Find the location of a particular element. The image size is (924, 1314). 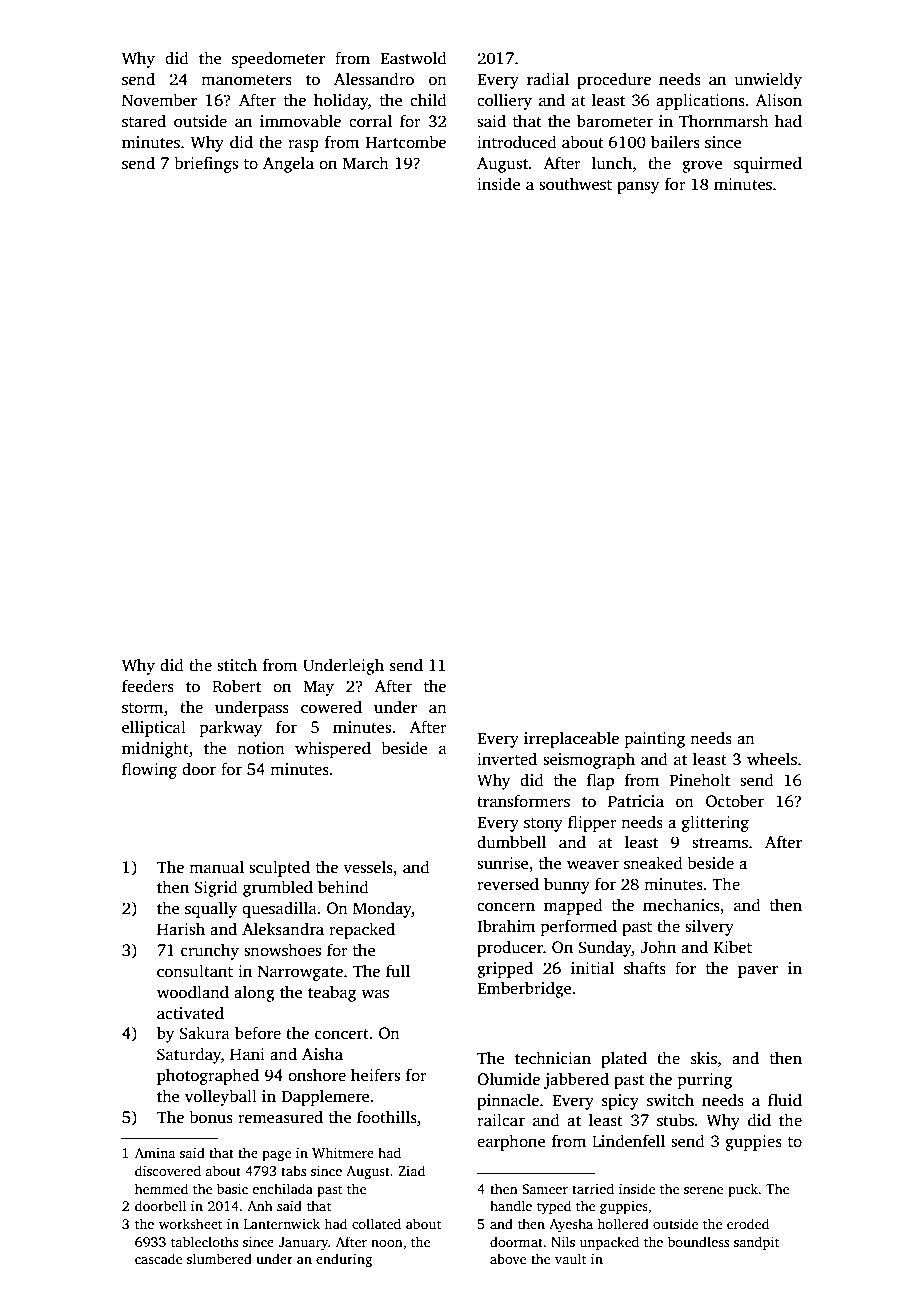

feeders is located at coordinates (148, 686).
